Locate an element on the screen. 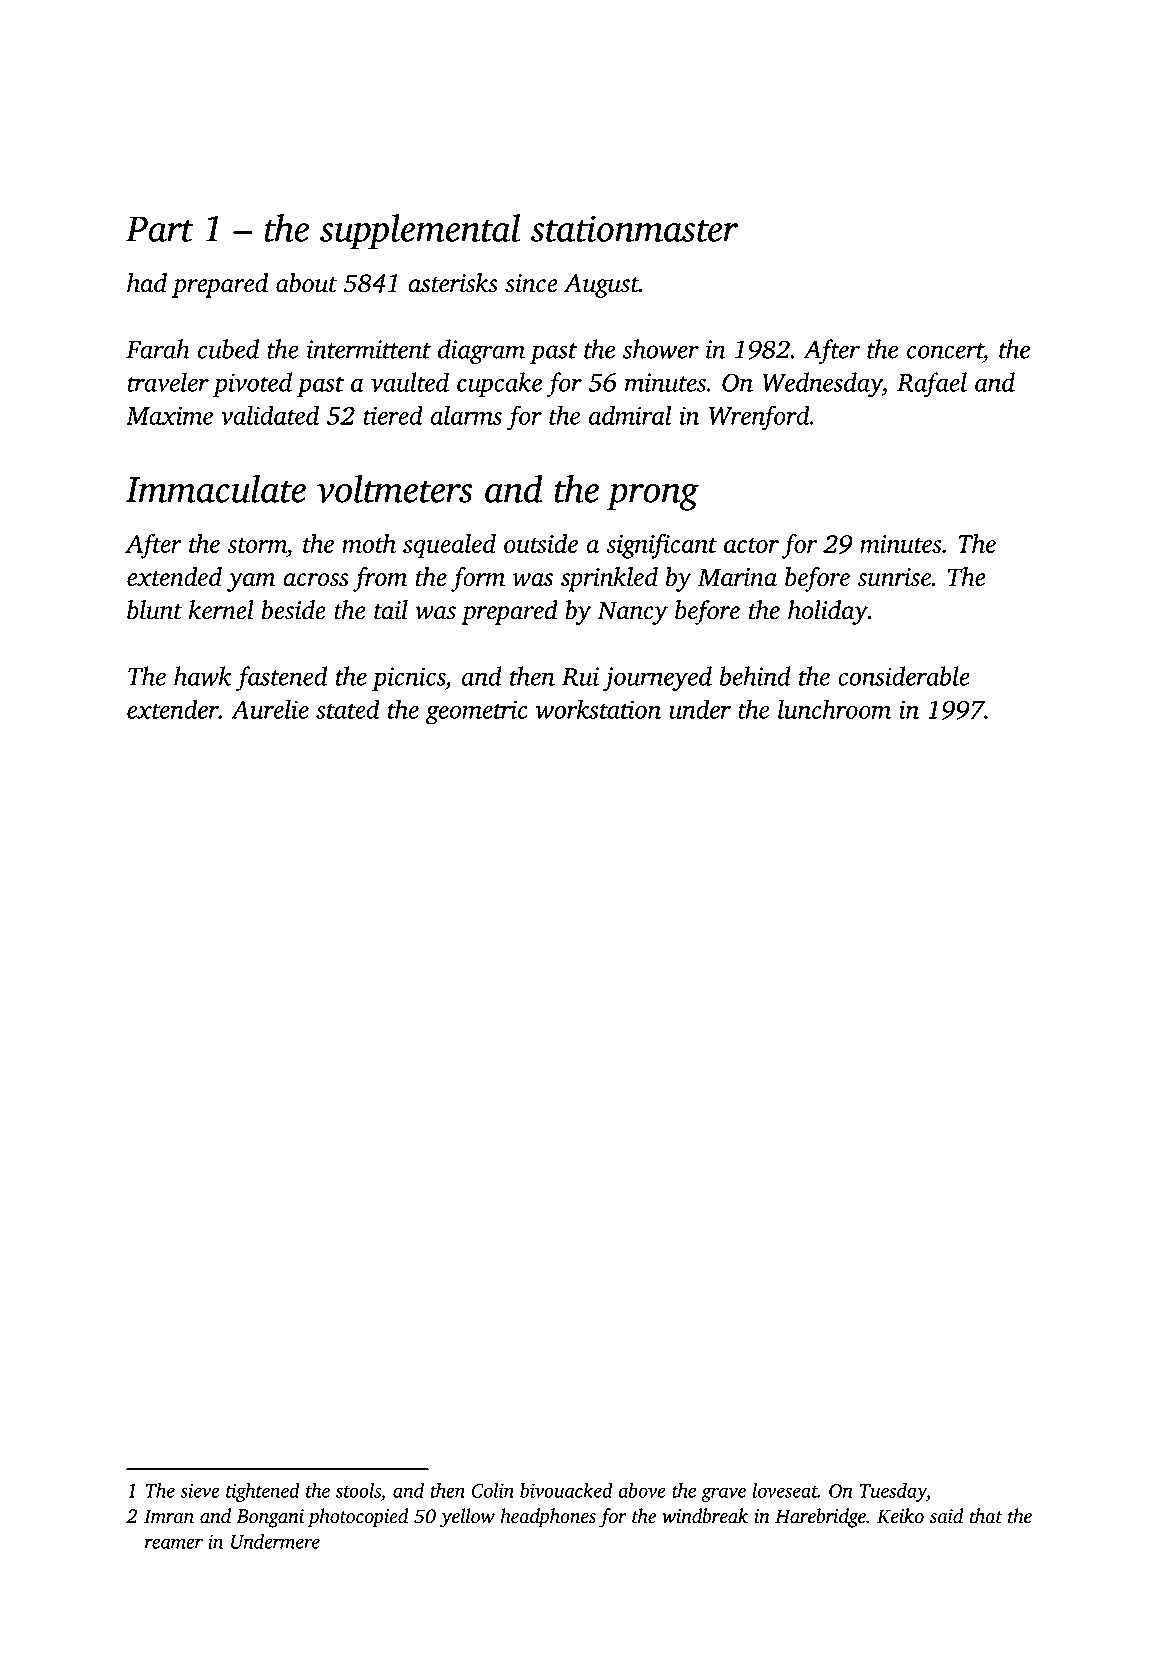  Part is located at coordinates (160, 229).
